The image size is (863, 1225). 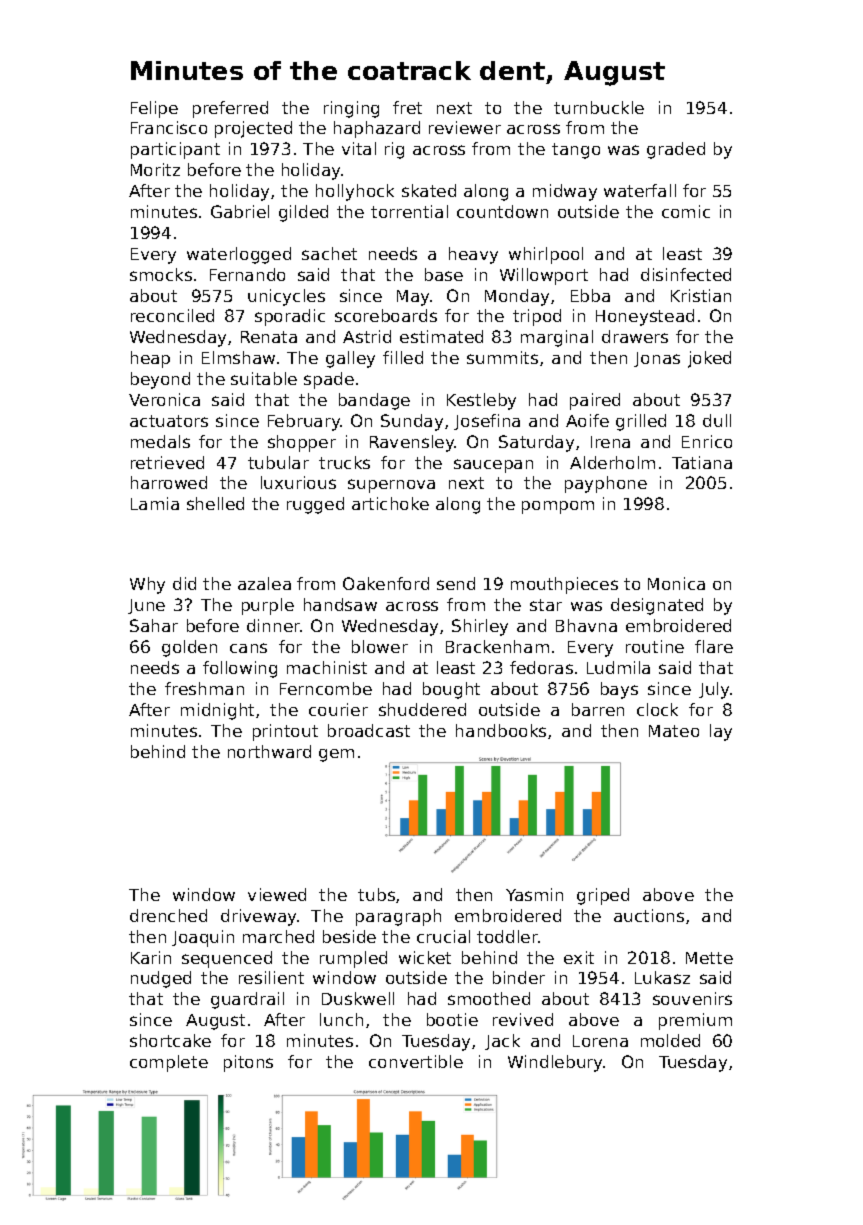 I want to click on drenched, so click(x=168, y=915).
